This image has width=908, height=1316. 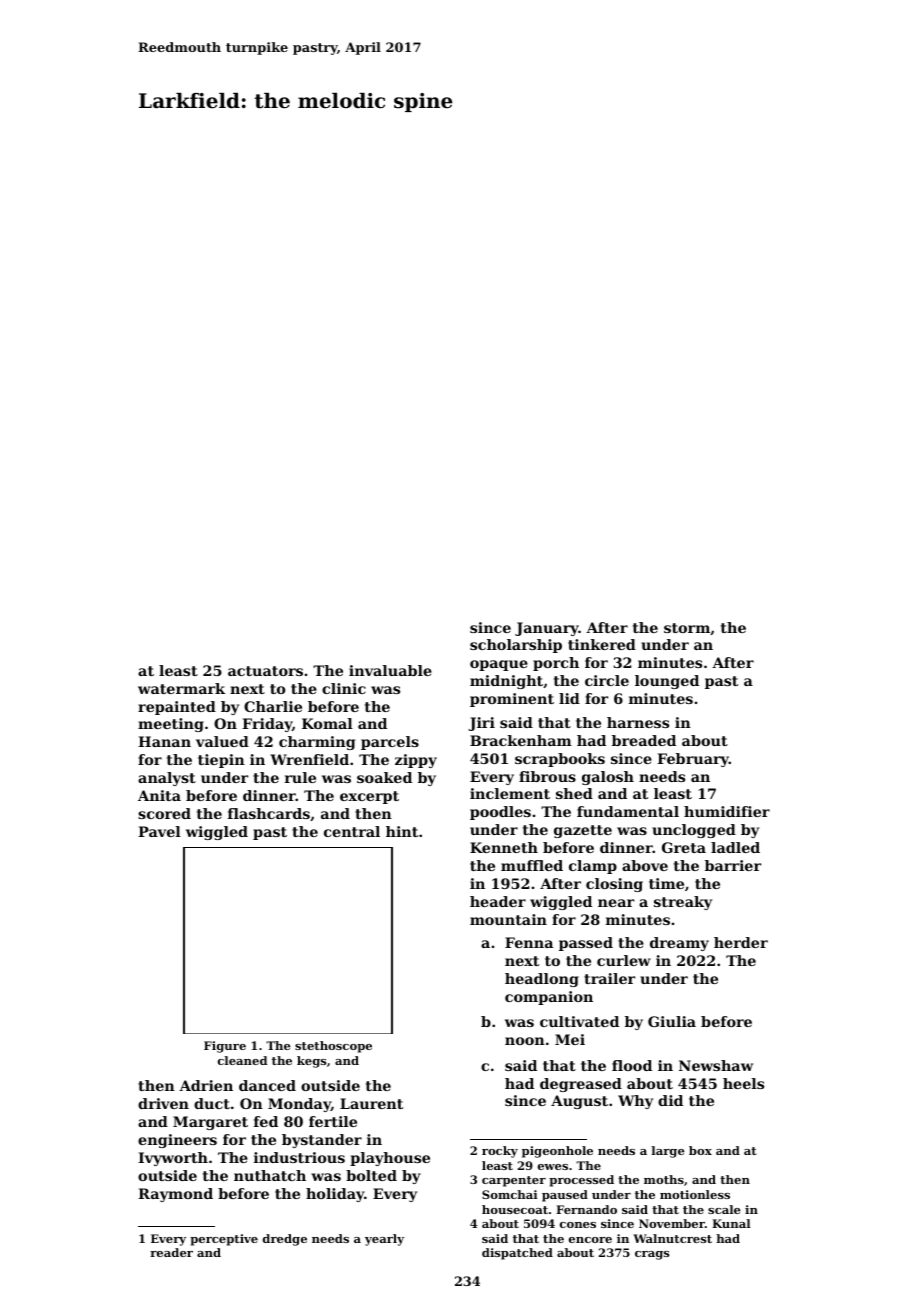 I want to click on gazette, so click(x=583, y=831).
